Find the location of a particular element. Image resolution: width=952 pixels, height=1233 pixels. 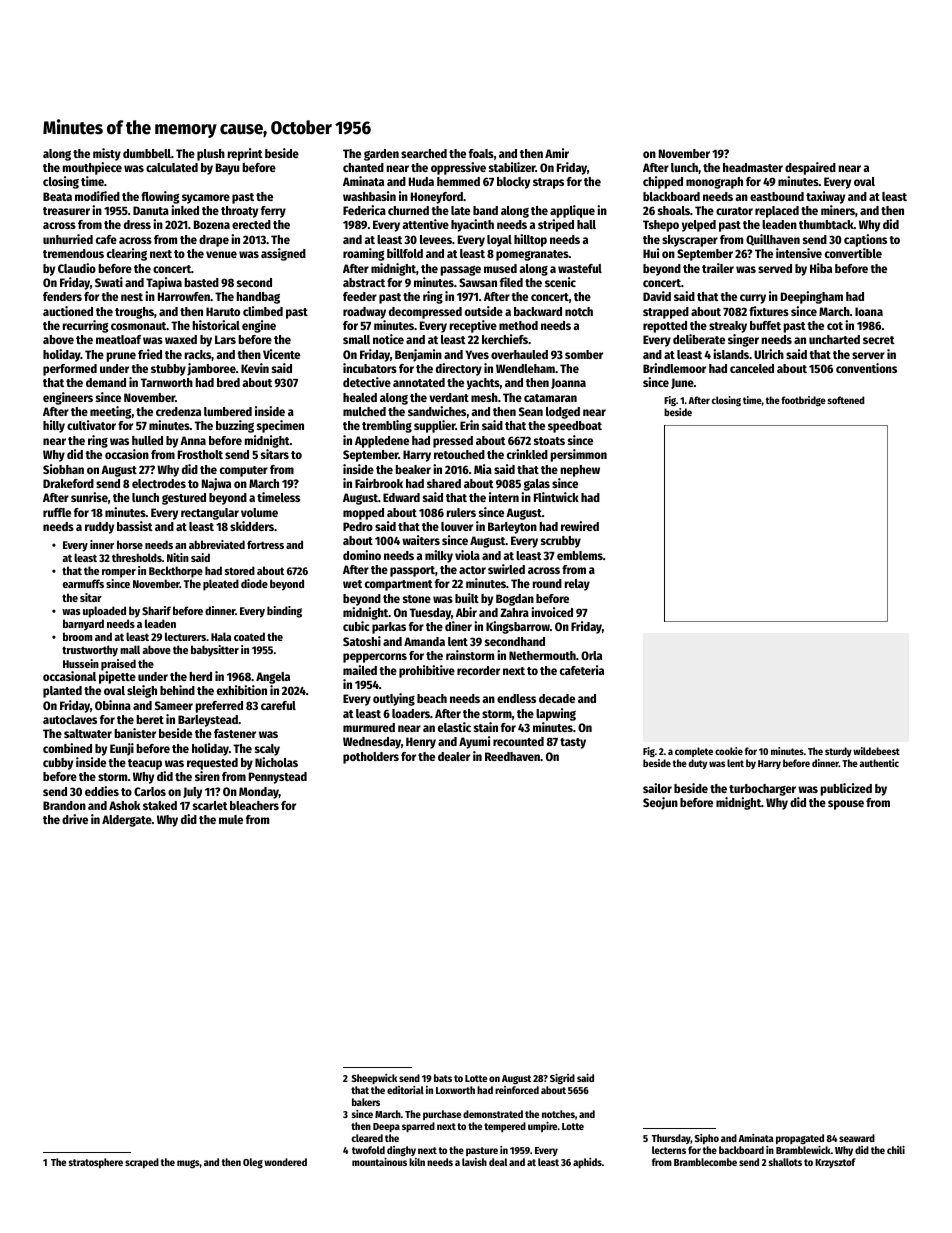

captions is located at coordinates (865, 240).
